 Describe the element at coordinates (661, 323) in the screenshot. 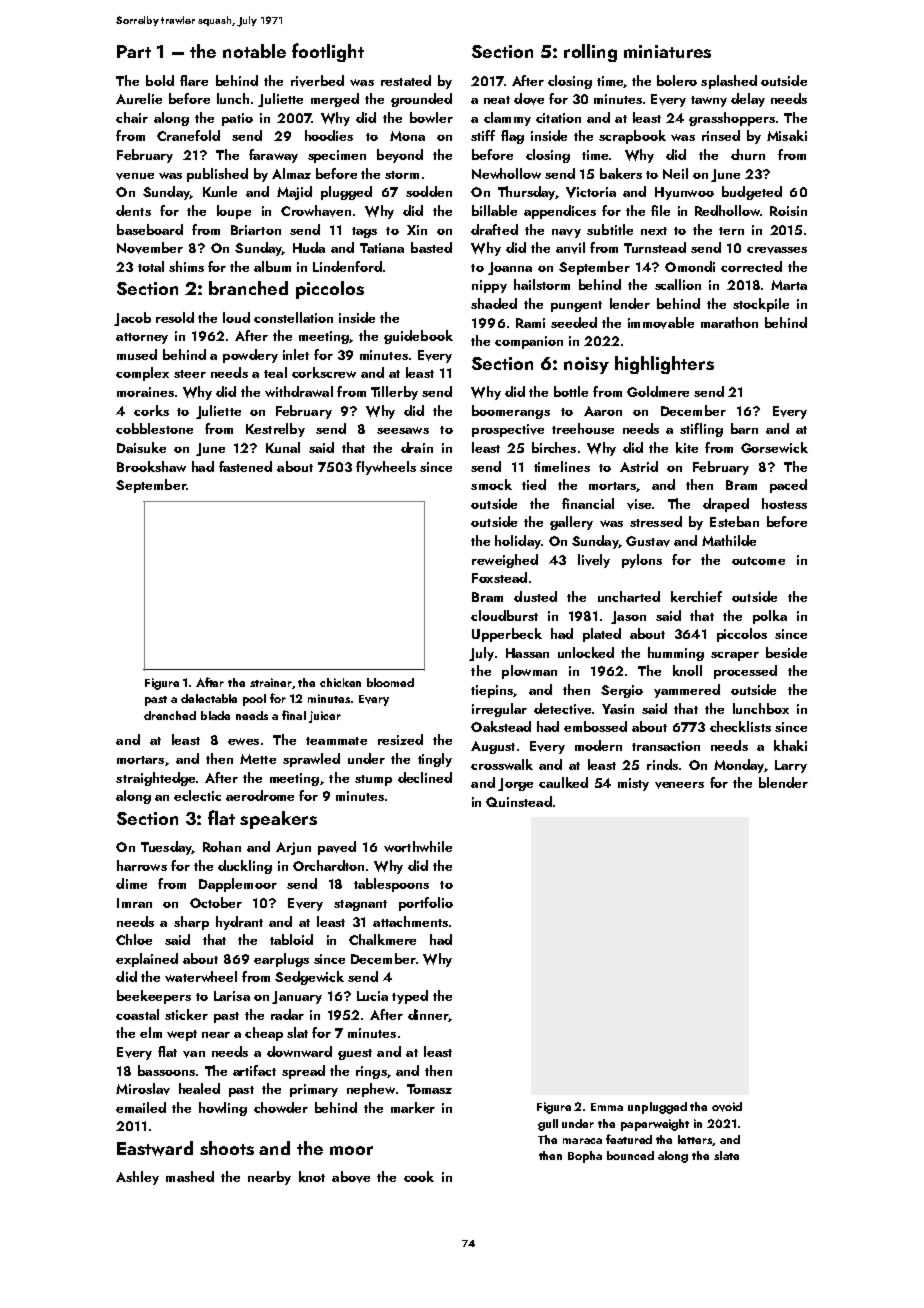

I see `immovable` at that location.
